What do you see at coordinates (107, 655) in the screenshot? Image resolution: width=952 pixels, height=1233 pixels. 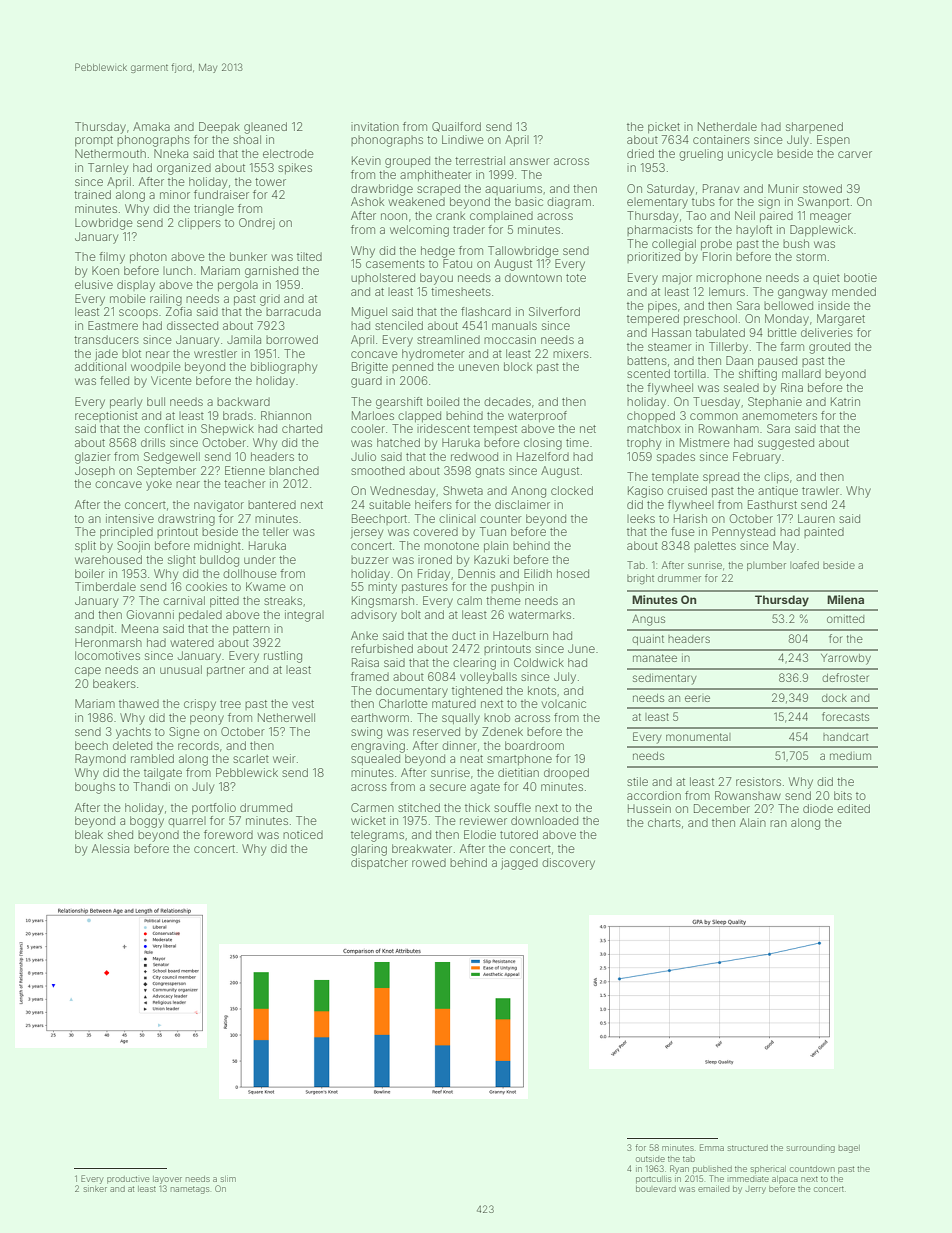 I see `locomotives` at bounding box center [107, 655].
